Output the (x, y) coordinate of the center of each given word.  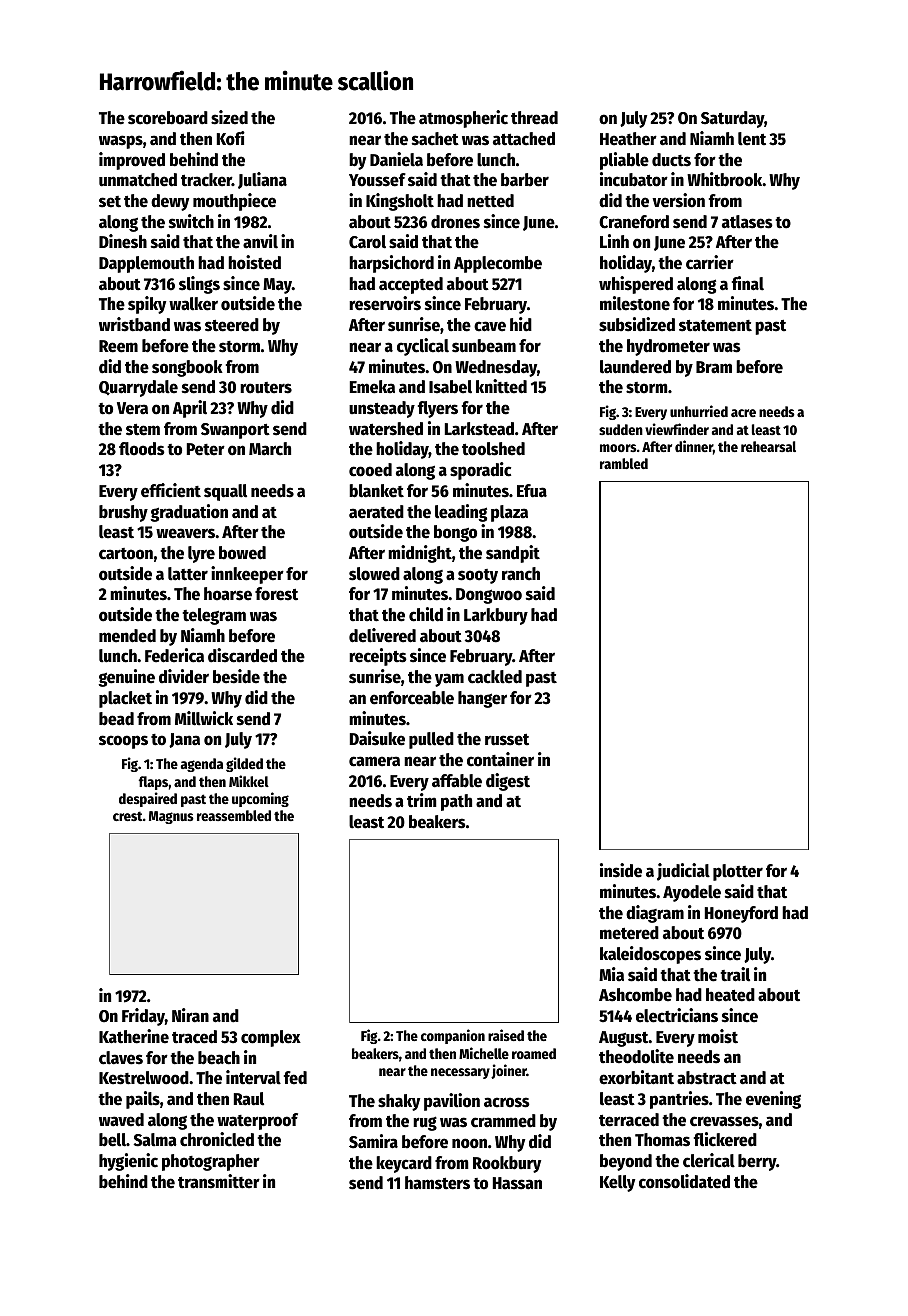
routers (266, 388)
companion (453, 1036)
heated (730, 995)
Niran (190, 1015)
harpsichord (391, 264)
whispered (636, 285)
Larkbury (496, 616)
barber (525, 180)
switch (191, 221)
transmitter (219, 1181)
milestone (635, 303)
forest (276, 594)
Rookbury (507, 1164)
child (426, 614)
